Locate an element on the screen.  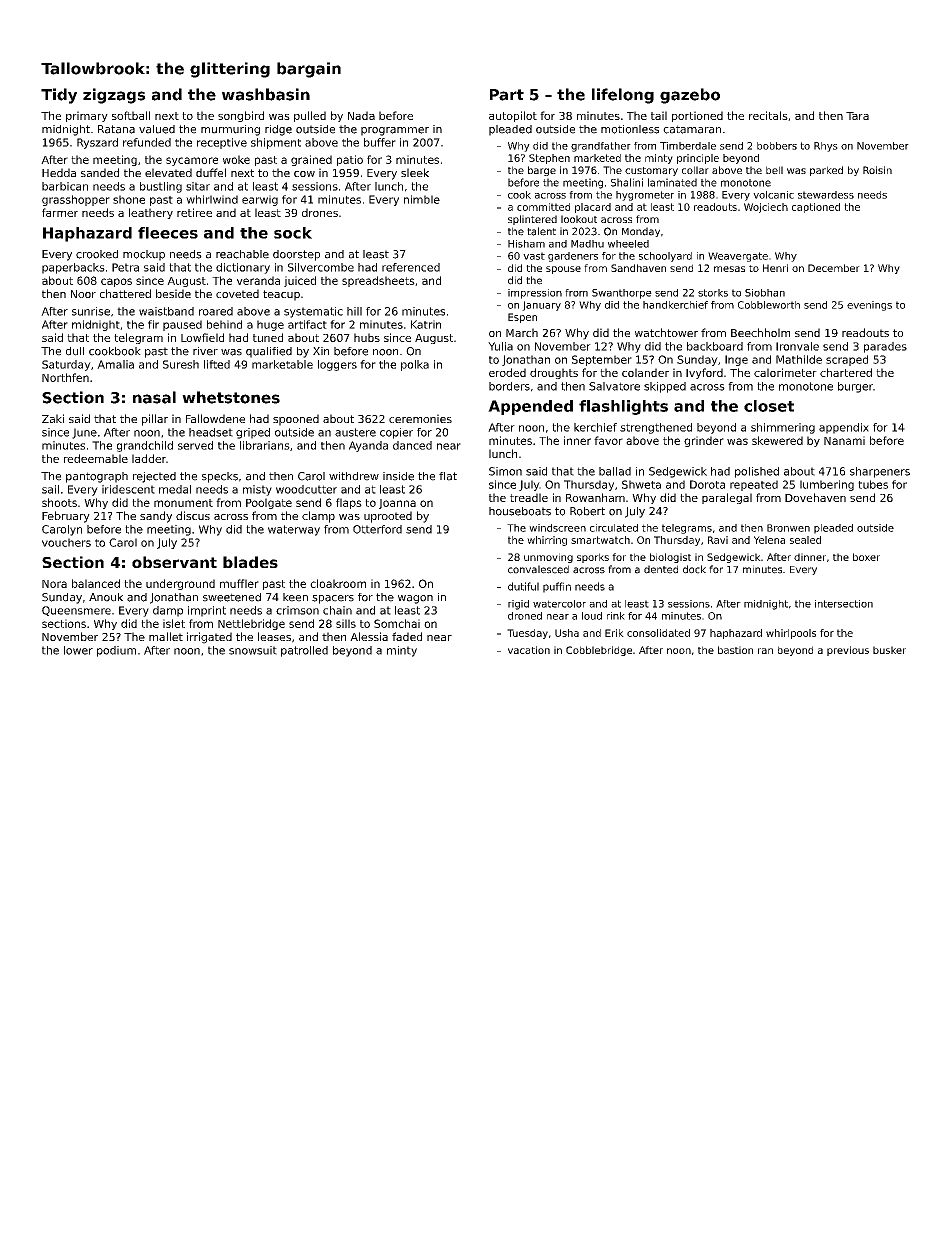
scraped is located at coordinates (847, 360).
